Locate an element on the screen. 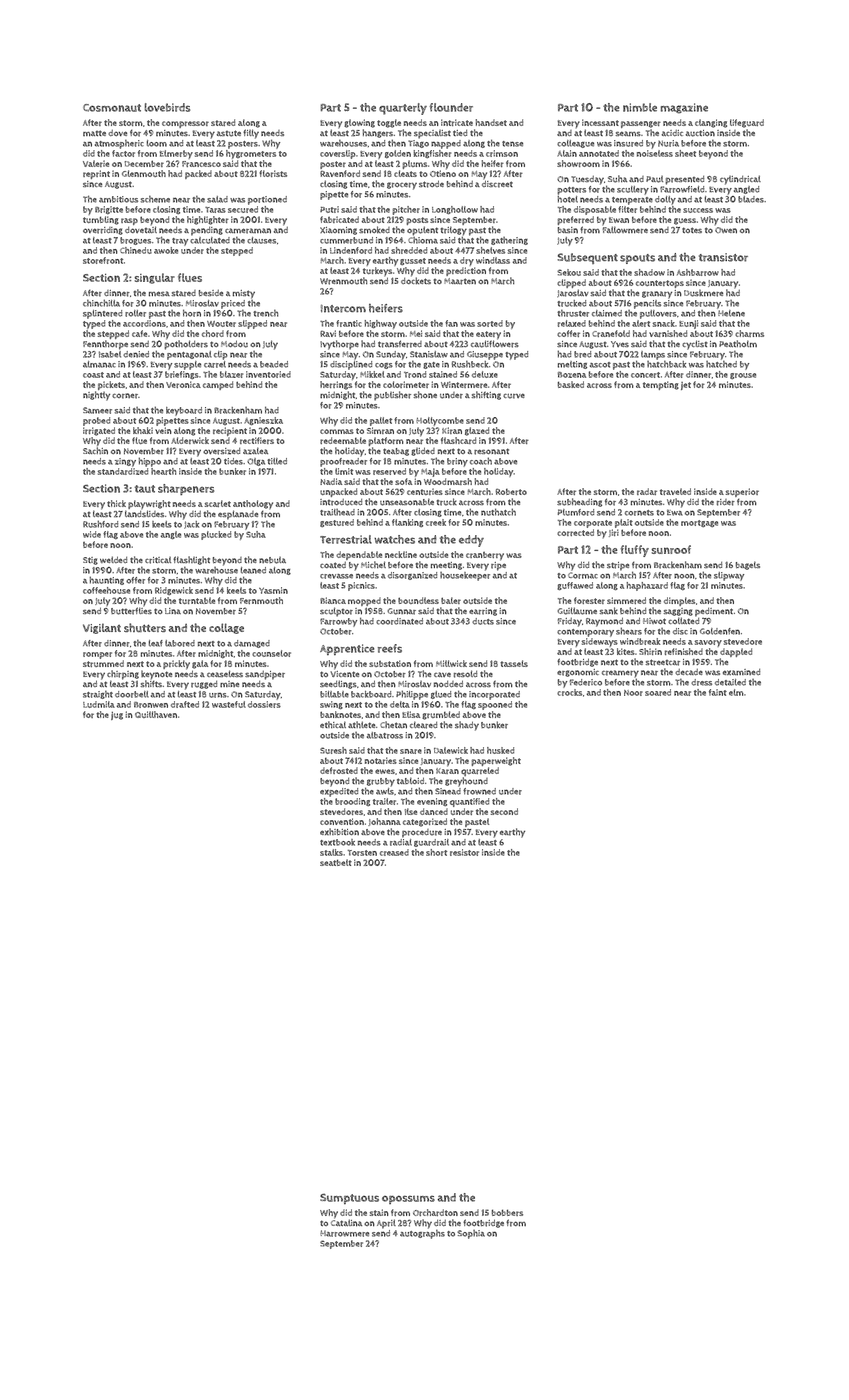 The width and height of the screenshot is (849, 1400). Sophia is located at coordinates (471, 1234).
